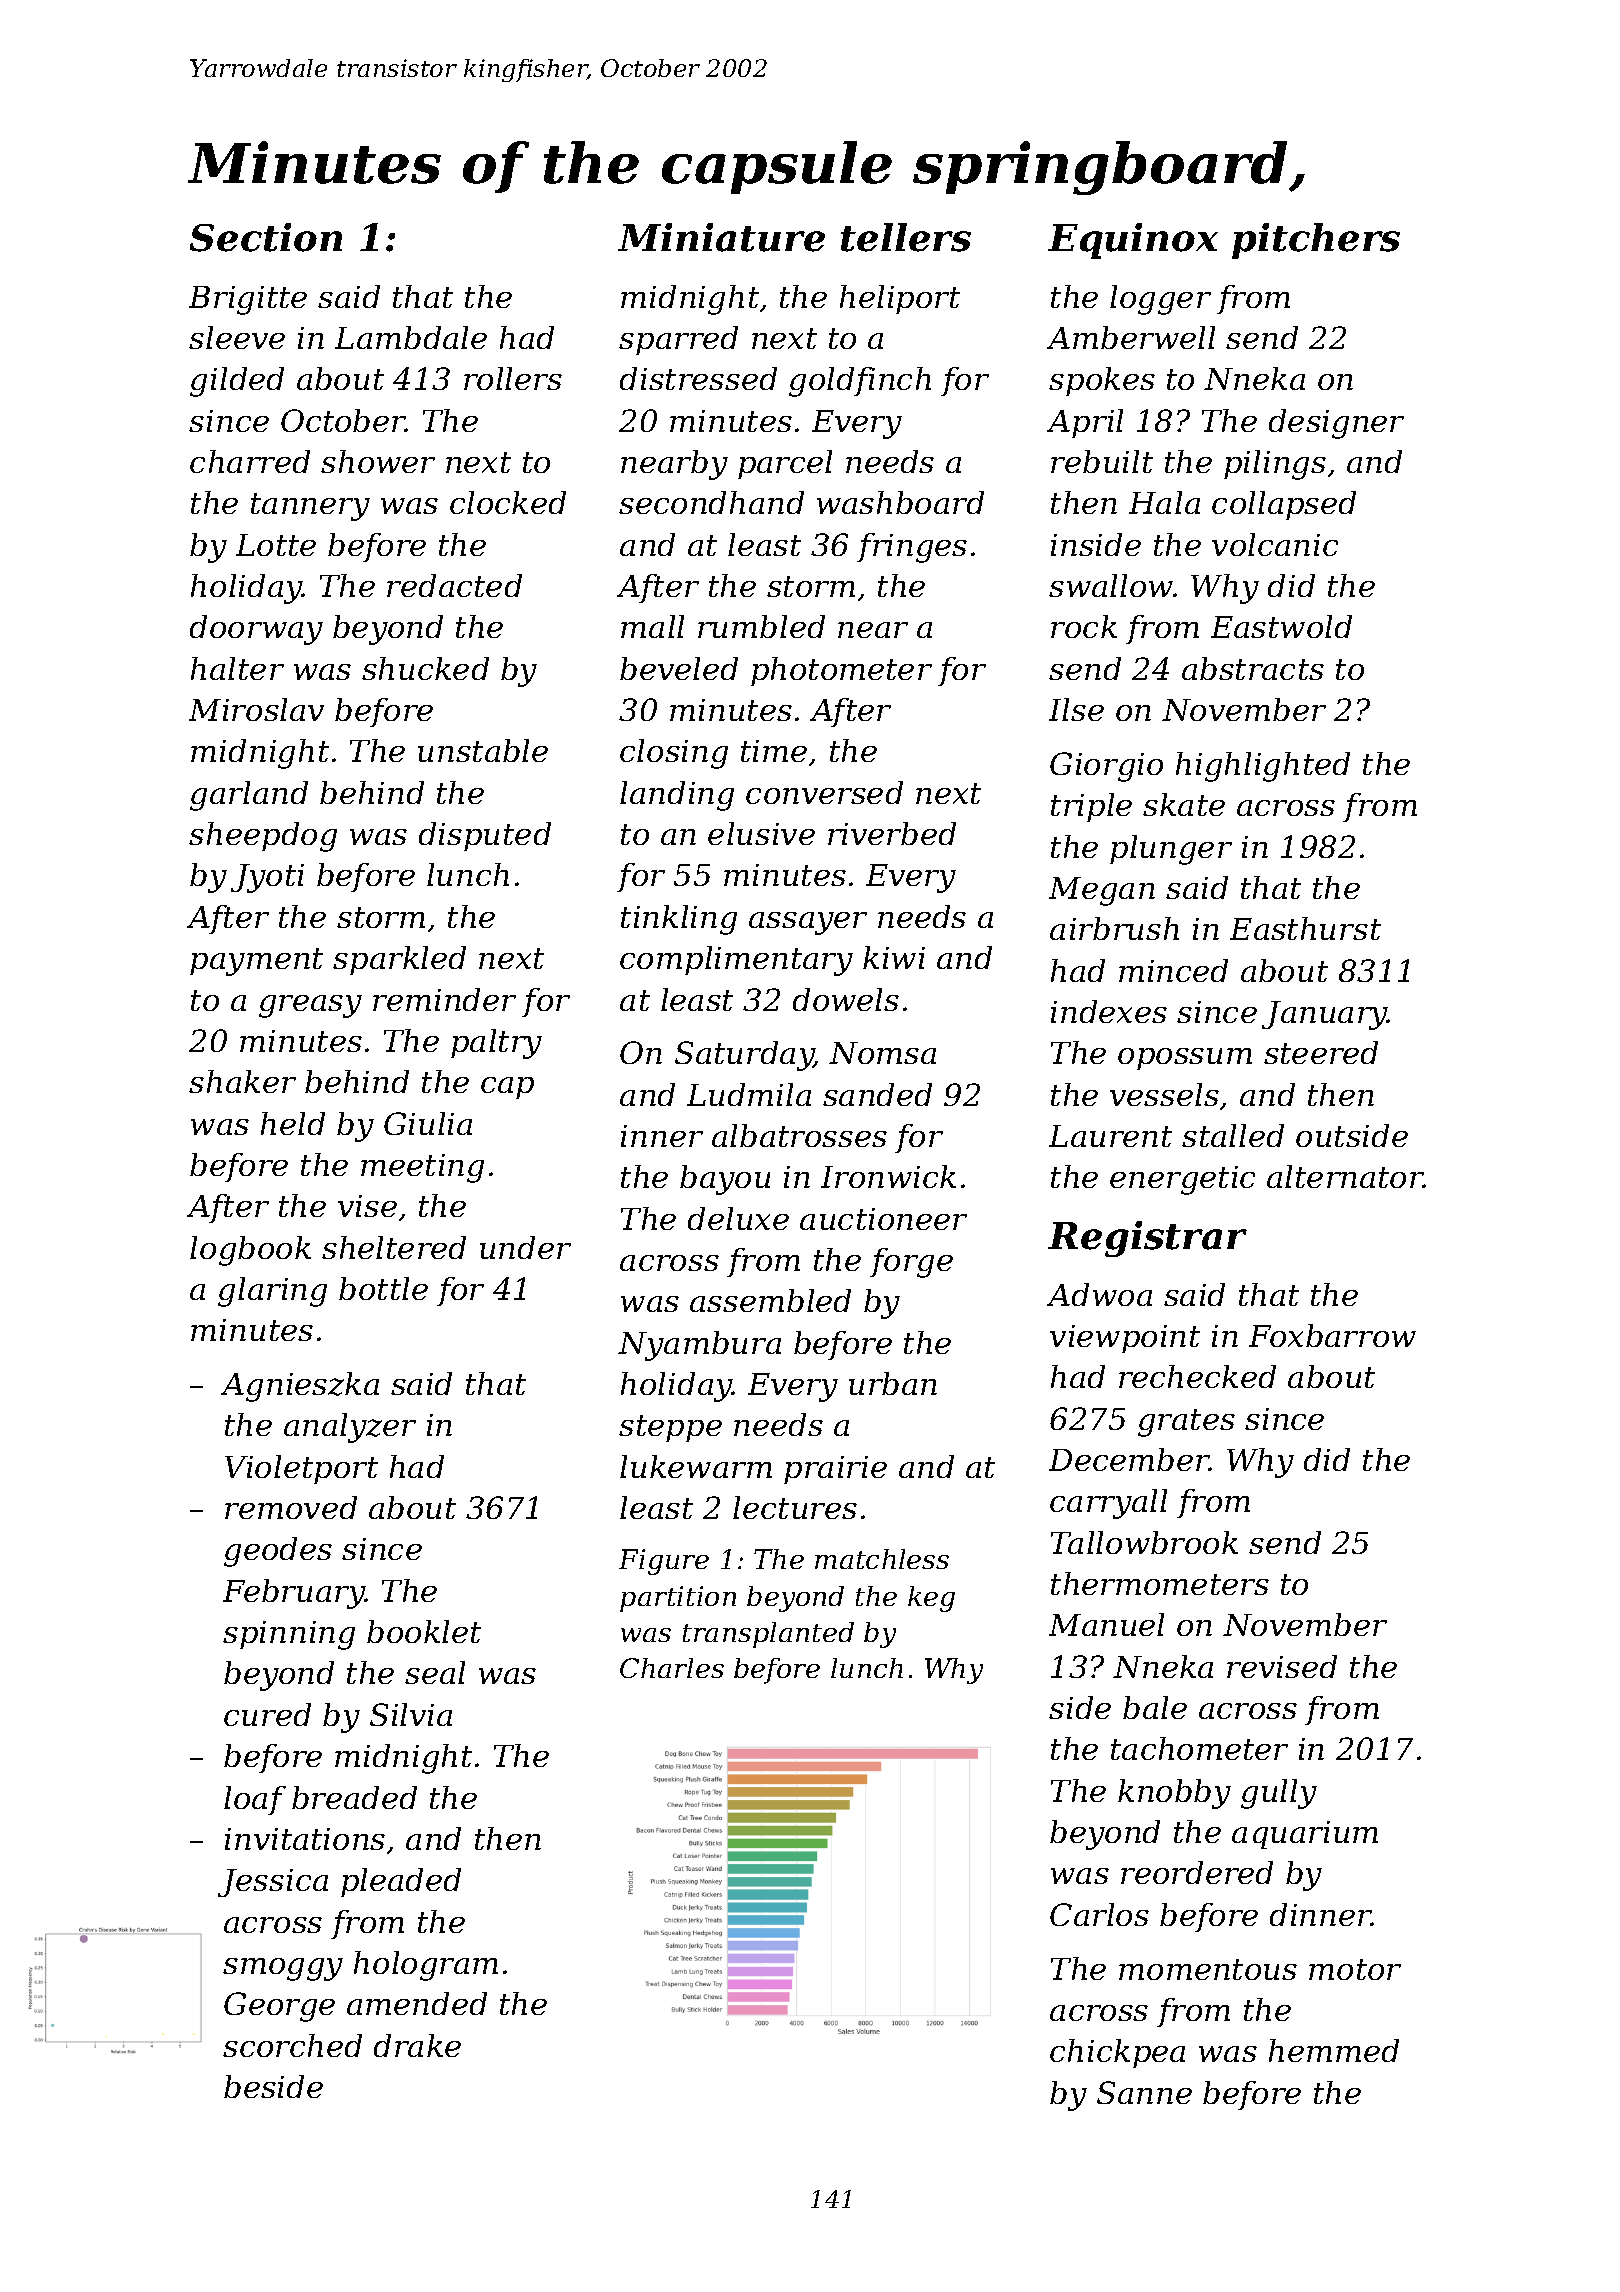 This page has width=1620, height=2292. What do you see at coordinates (266, 237) in the page?
I see `Section` at bounding box center [266, 237].
